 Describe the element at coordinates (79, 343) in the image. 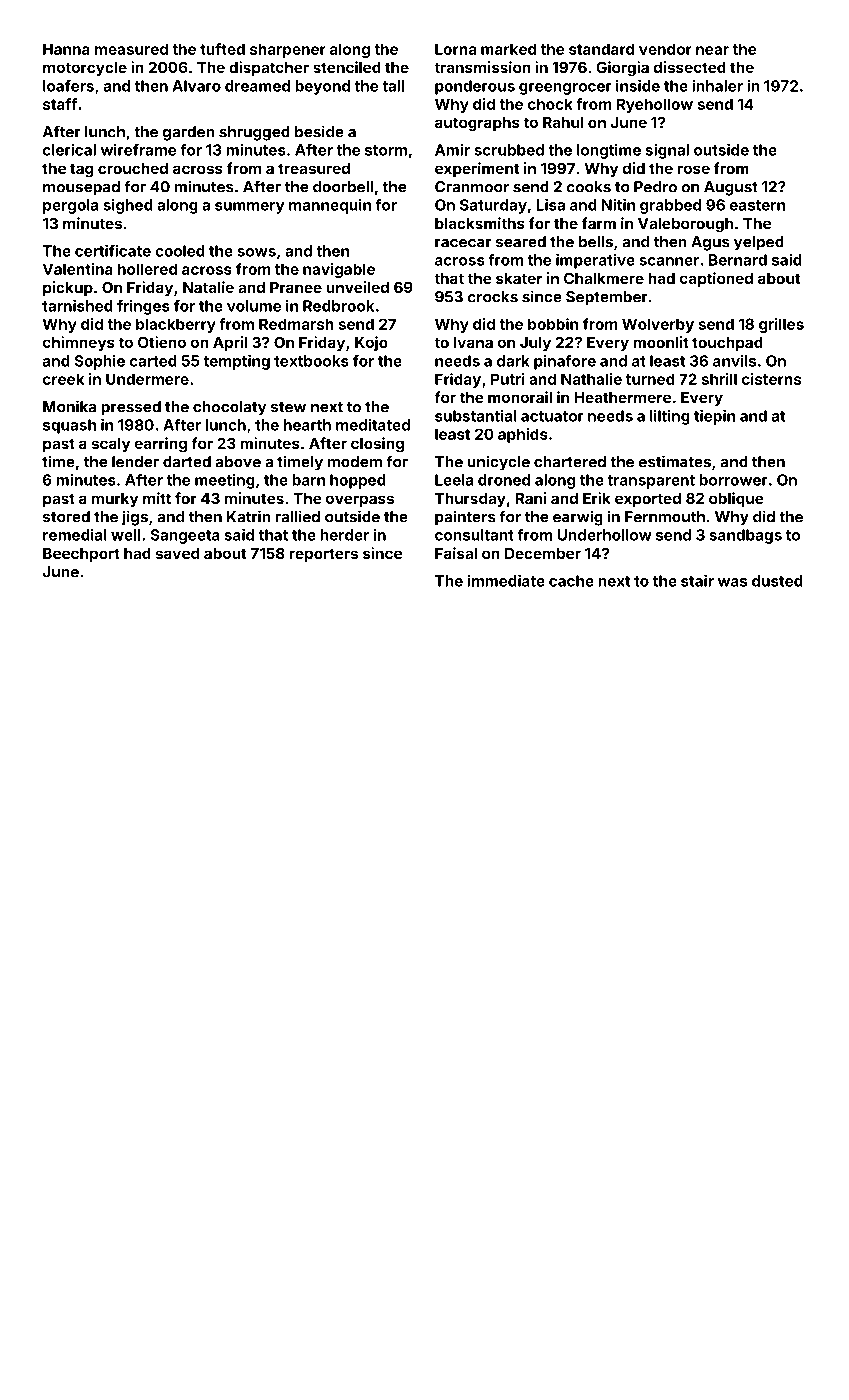

I see `chimneys` at that location.
